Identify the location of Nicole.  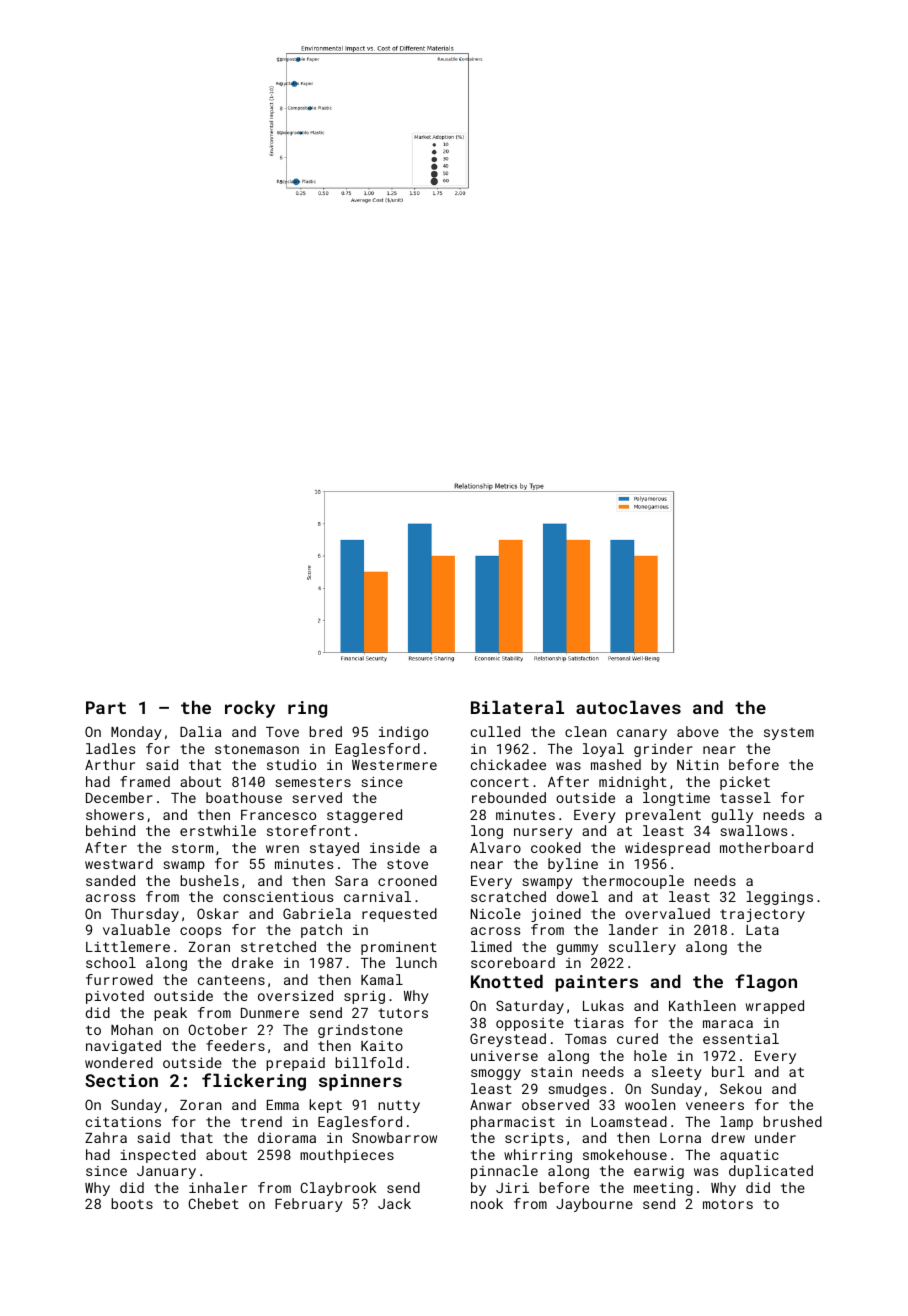
(496, 913).
